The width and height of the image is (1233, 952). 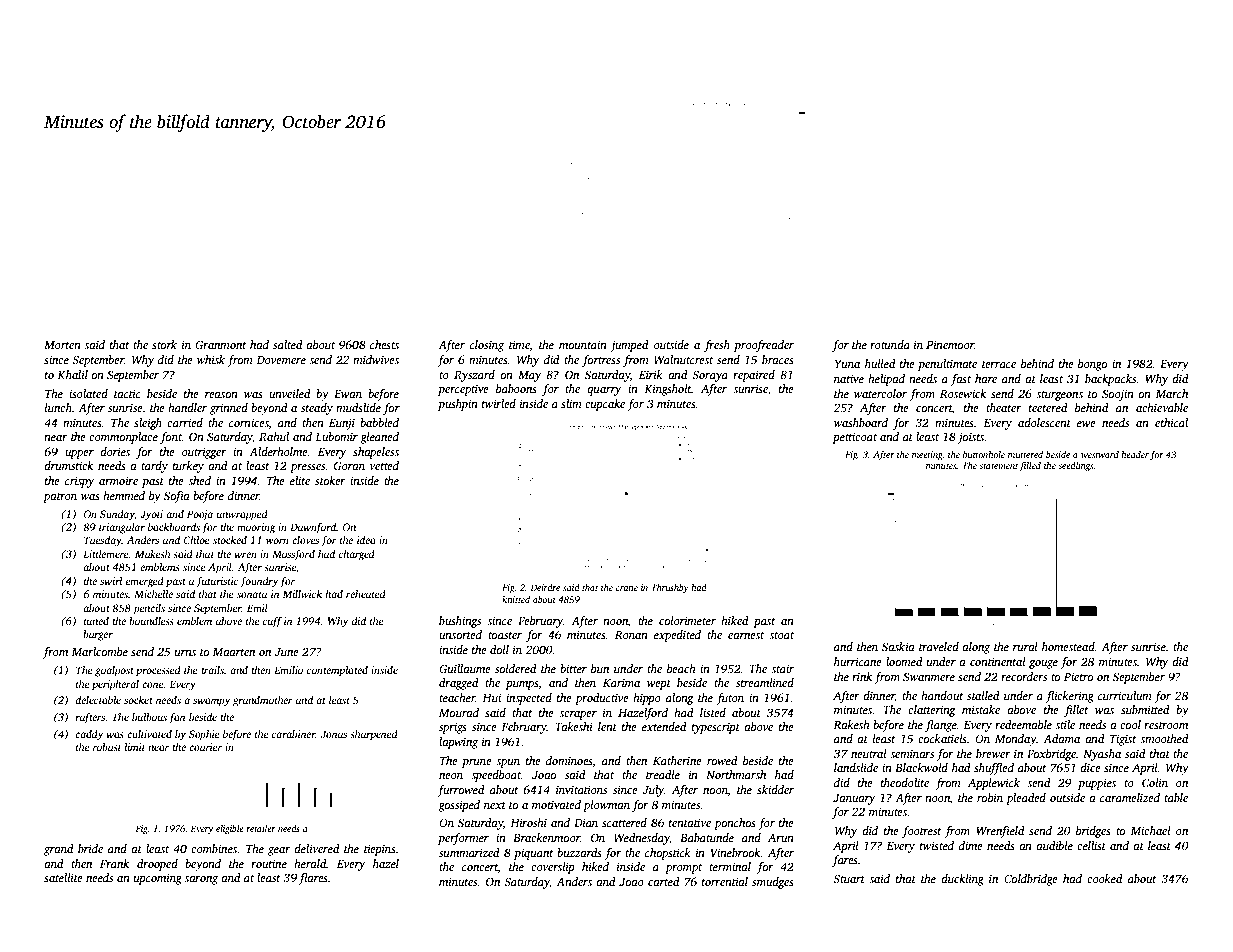 I want to click on midwives, so click(x=376, y=359).
